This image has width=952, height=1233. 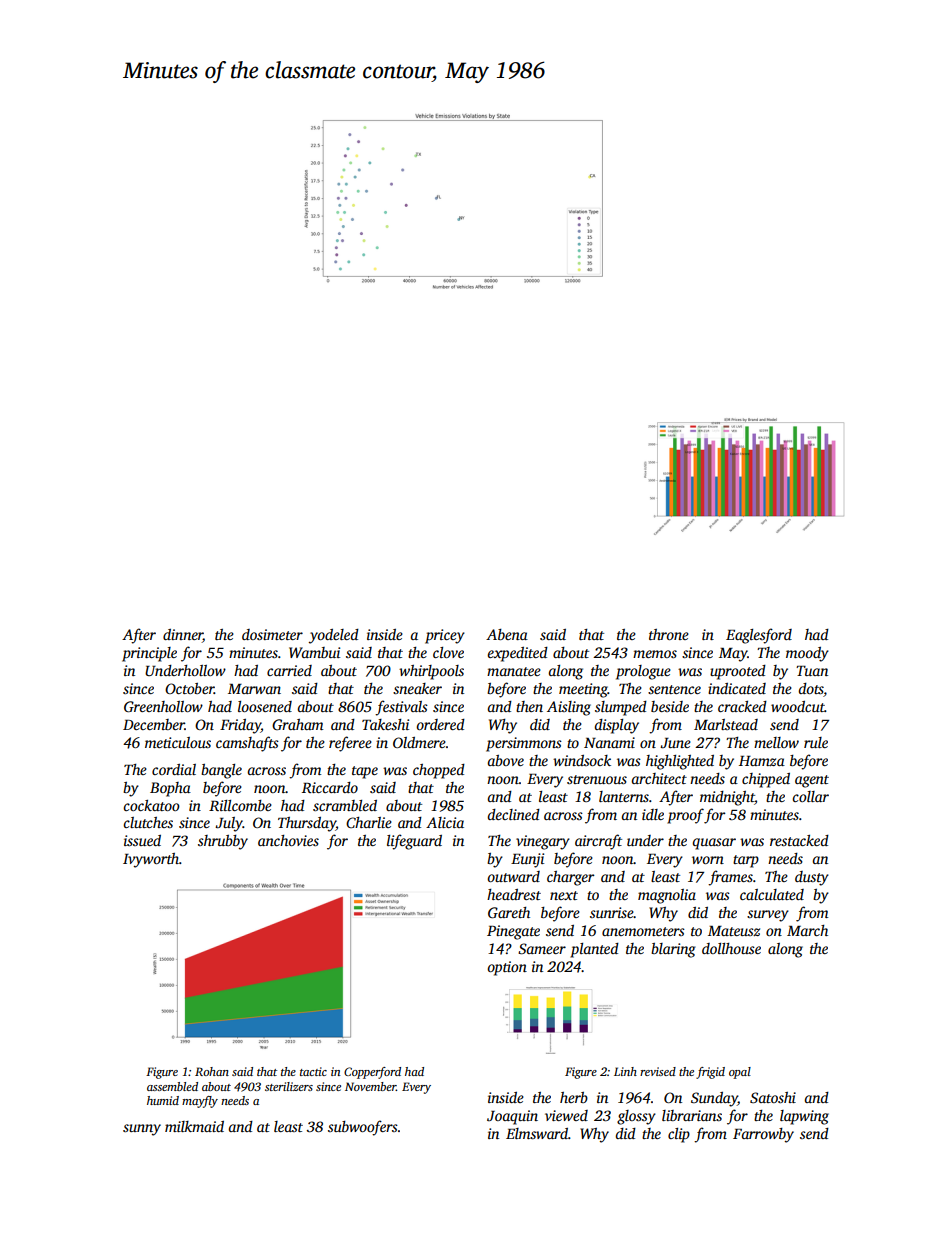 I want to click on Abena, so click(x=507, y=634).
